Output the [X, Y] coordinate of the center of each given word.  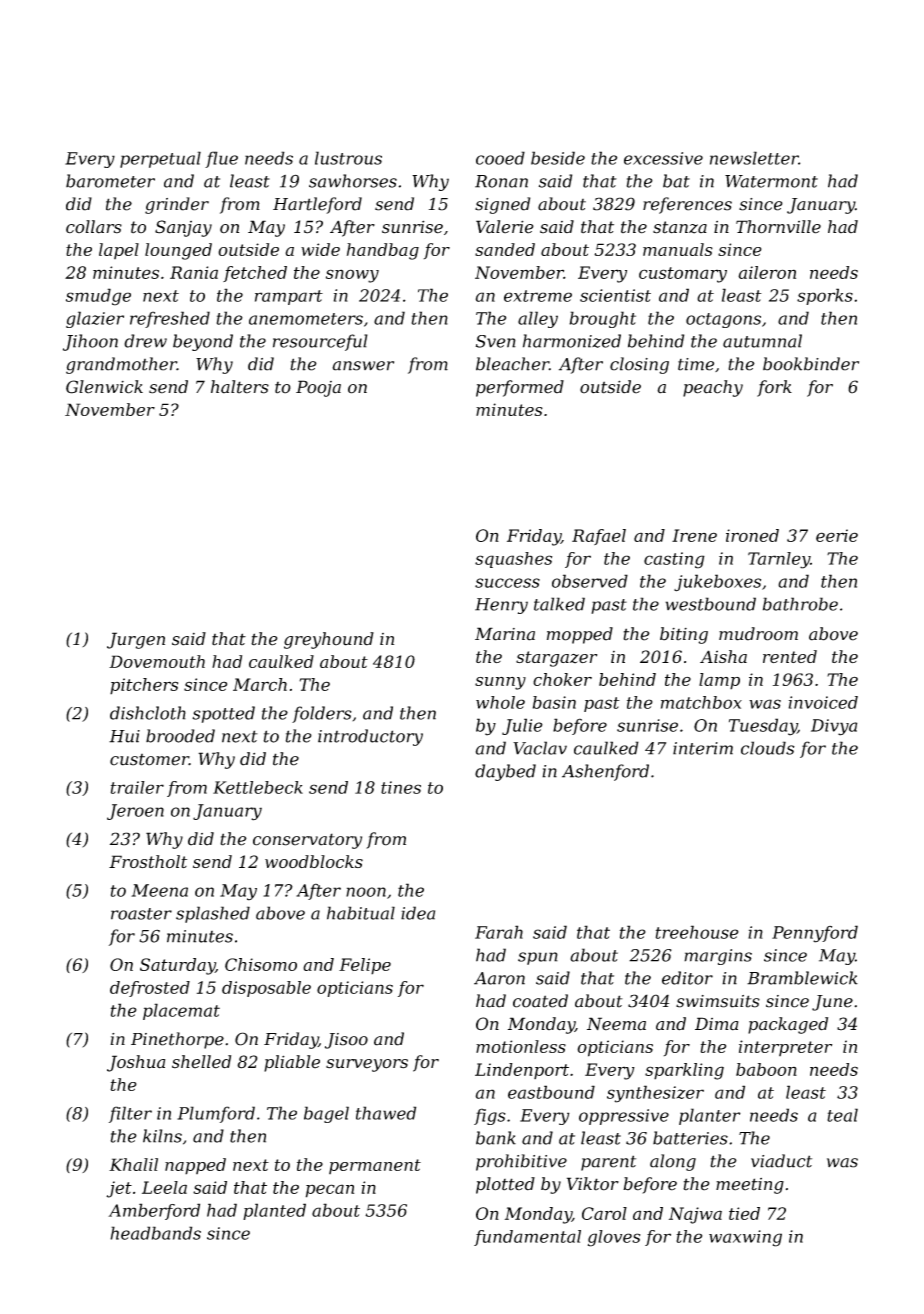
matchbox [701, 702]
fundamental [527, 1238]
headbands [155, 1233]
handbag [383, 251]
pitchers [144, 686]
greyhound [329, 640]
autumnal [762, 341]
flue [221, 159]
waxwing [745, 1238]
